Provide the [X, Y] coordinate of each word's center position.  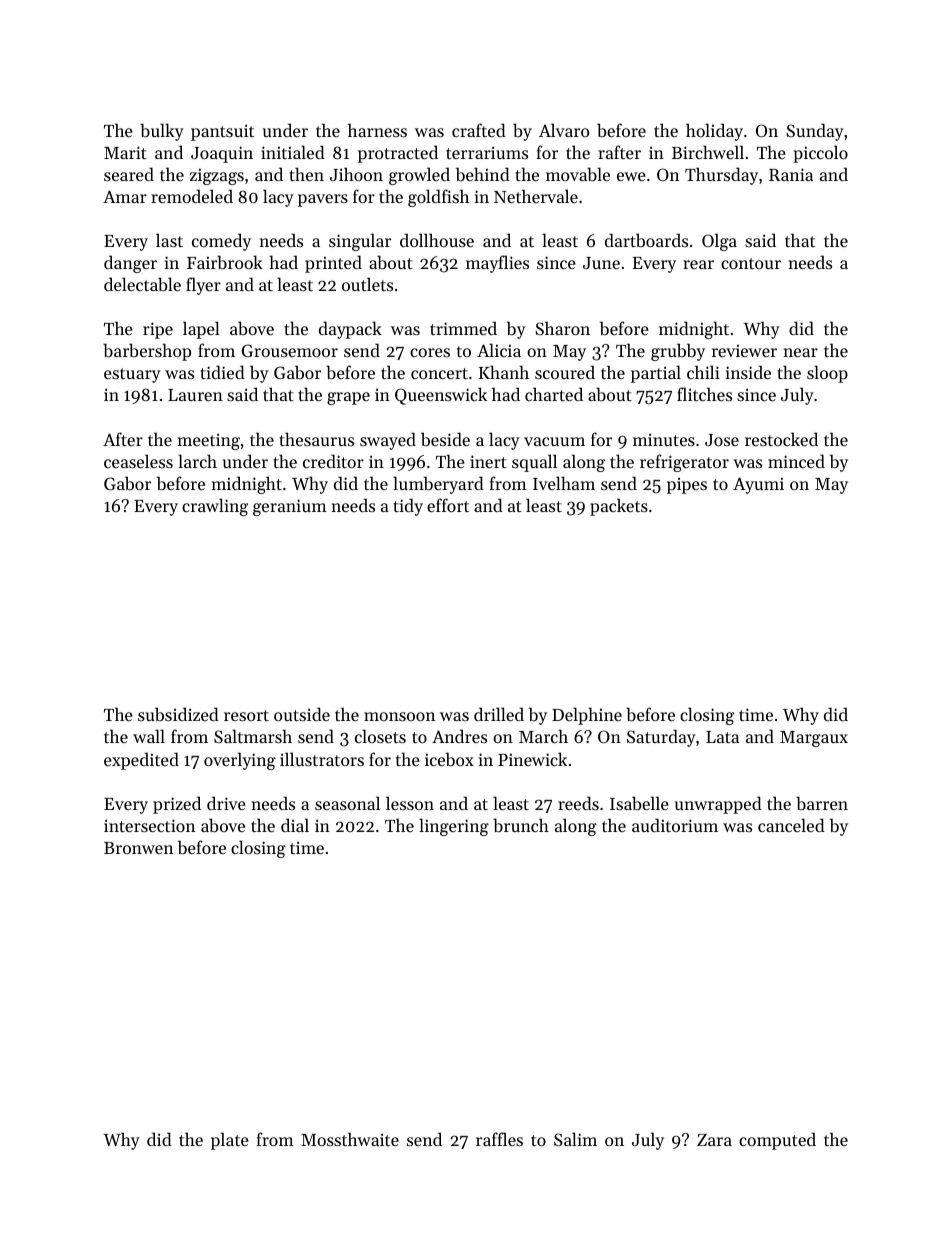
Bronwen [138, 848]
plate [230, 1141]
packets [619, 507]
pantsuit [222, 132]
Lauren [195, 395]
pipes [687, 485]
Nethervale [536, 196]
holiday [714, 132]
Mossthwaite [350, 1139]
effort [448, 505]
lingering [454, 827]
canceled [791, 825]
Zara [714, 1140]
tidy [408, 507]
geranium [290, 507]
